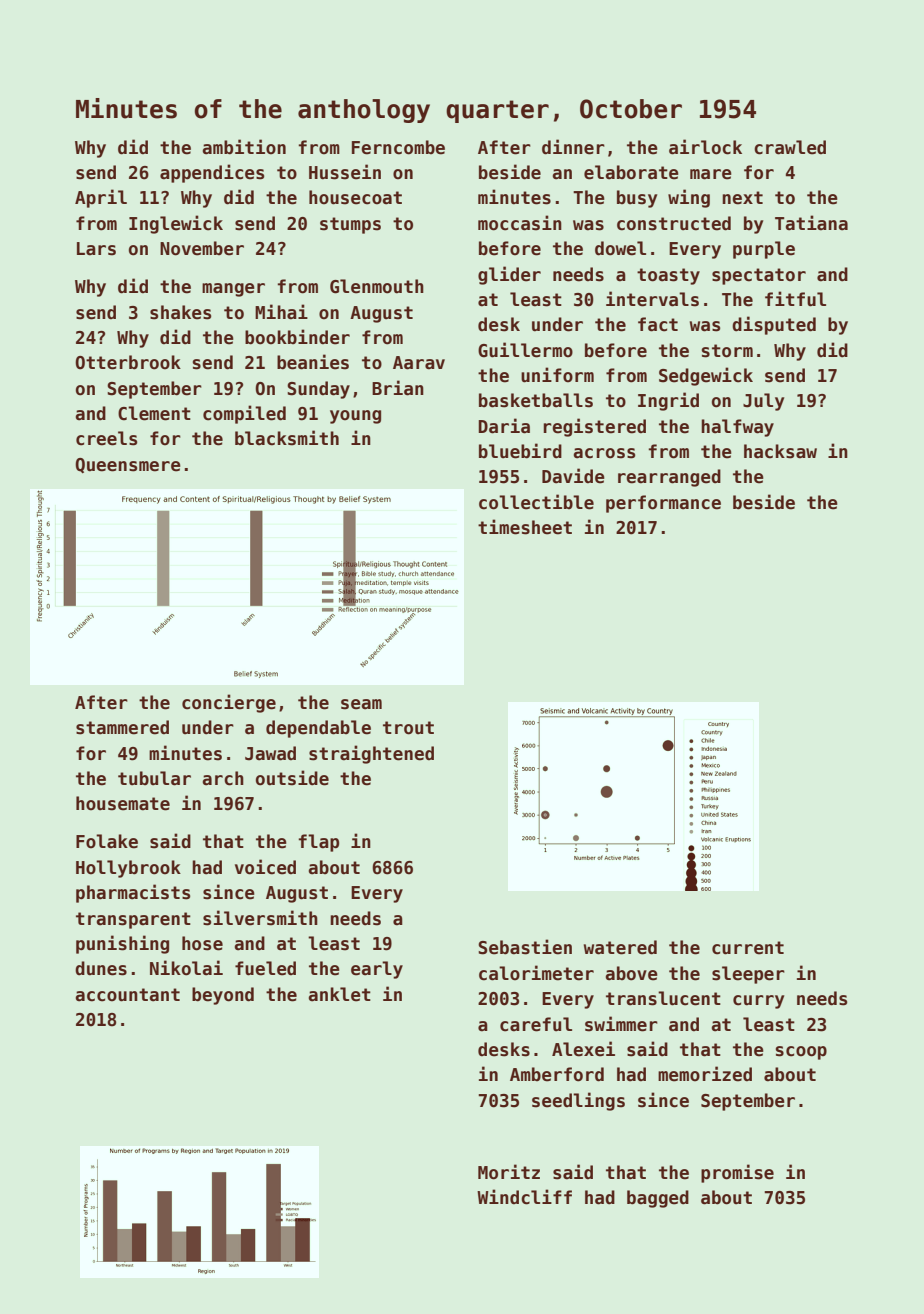 This page has width=924, height=1314. What do you see at coordinates (244, 147) in the page?
I see `ambition` at bounding box center [244, 147].
